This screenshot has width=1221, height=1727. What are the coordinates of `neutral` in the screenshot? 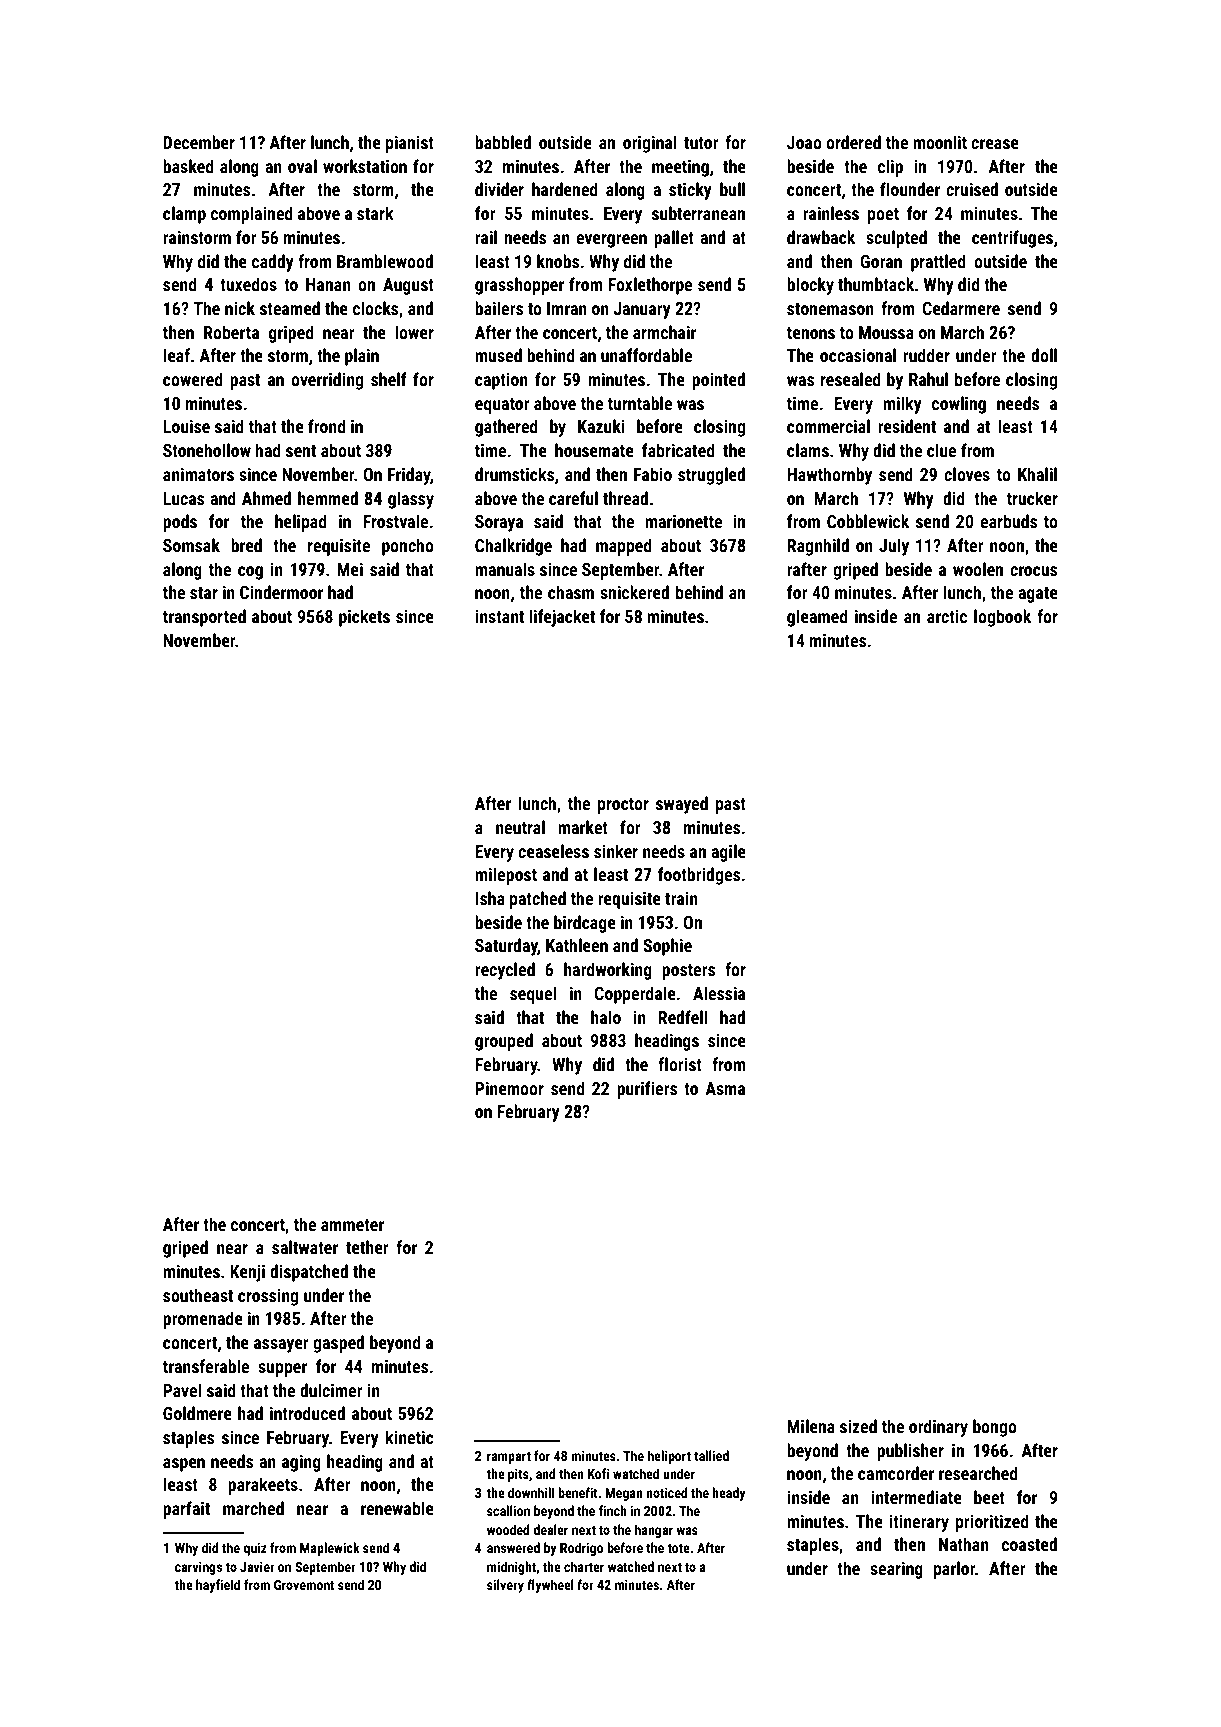 It's located at (520, 827).
